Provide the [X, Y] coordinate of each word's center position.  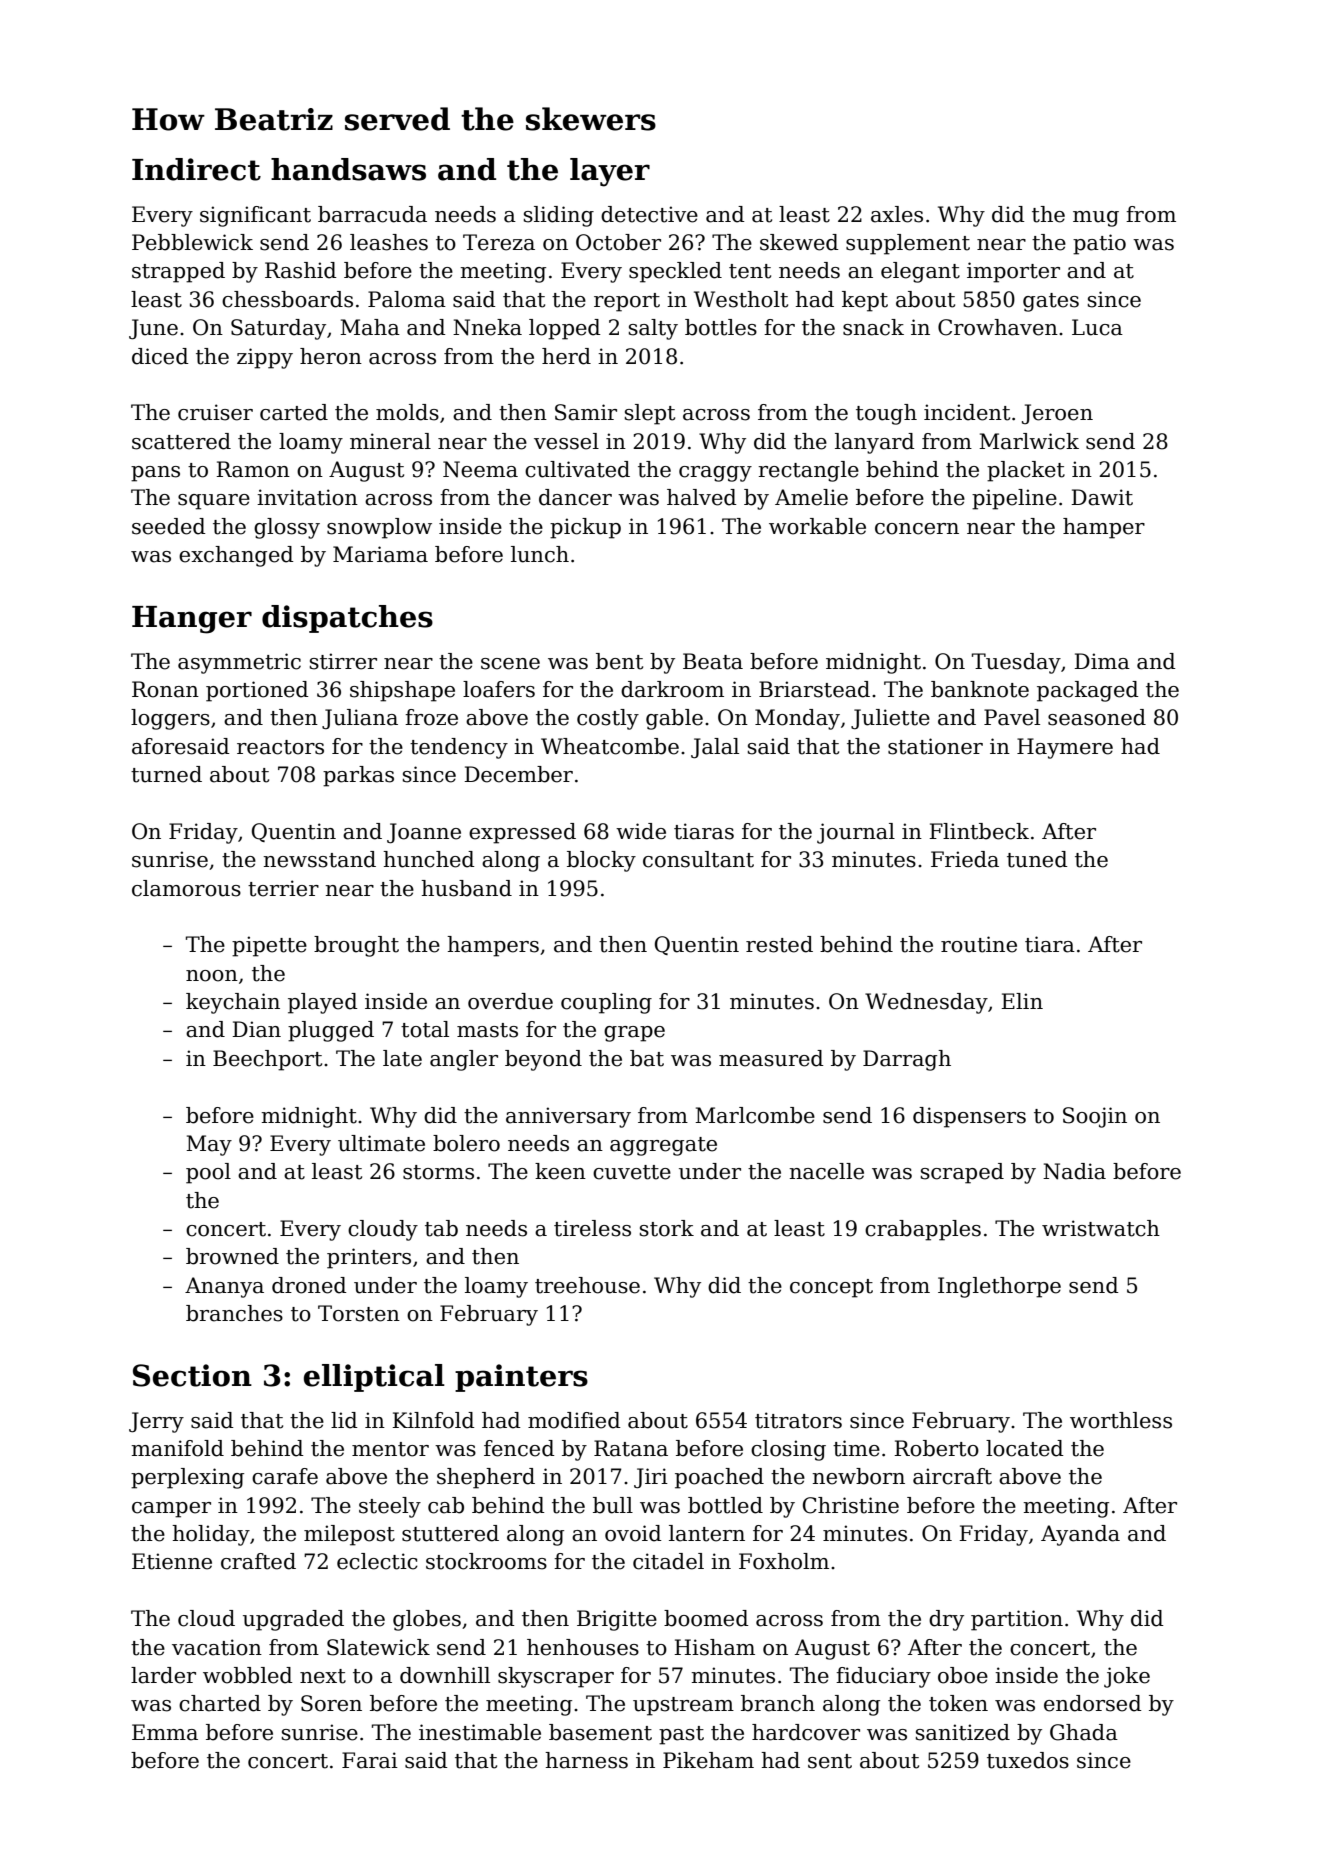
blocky [601, 861]
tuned [1037, 859]
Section [192, 1375]
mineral [390, 441]
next [323, 1676]
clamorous [186, 888]
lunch [540, 554]
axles [897, 214]
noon [212, 976]
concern [917, 529]
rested [779, 944]
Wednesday [926, 1003]
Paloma [407, 299]
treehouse [587, 1285]
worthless [1121, 1420]
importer [1013, 272]
